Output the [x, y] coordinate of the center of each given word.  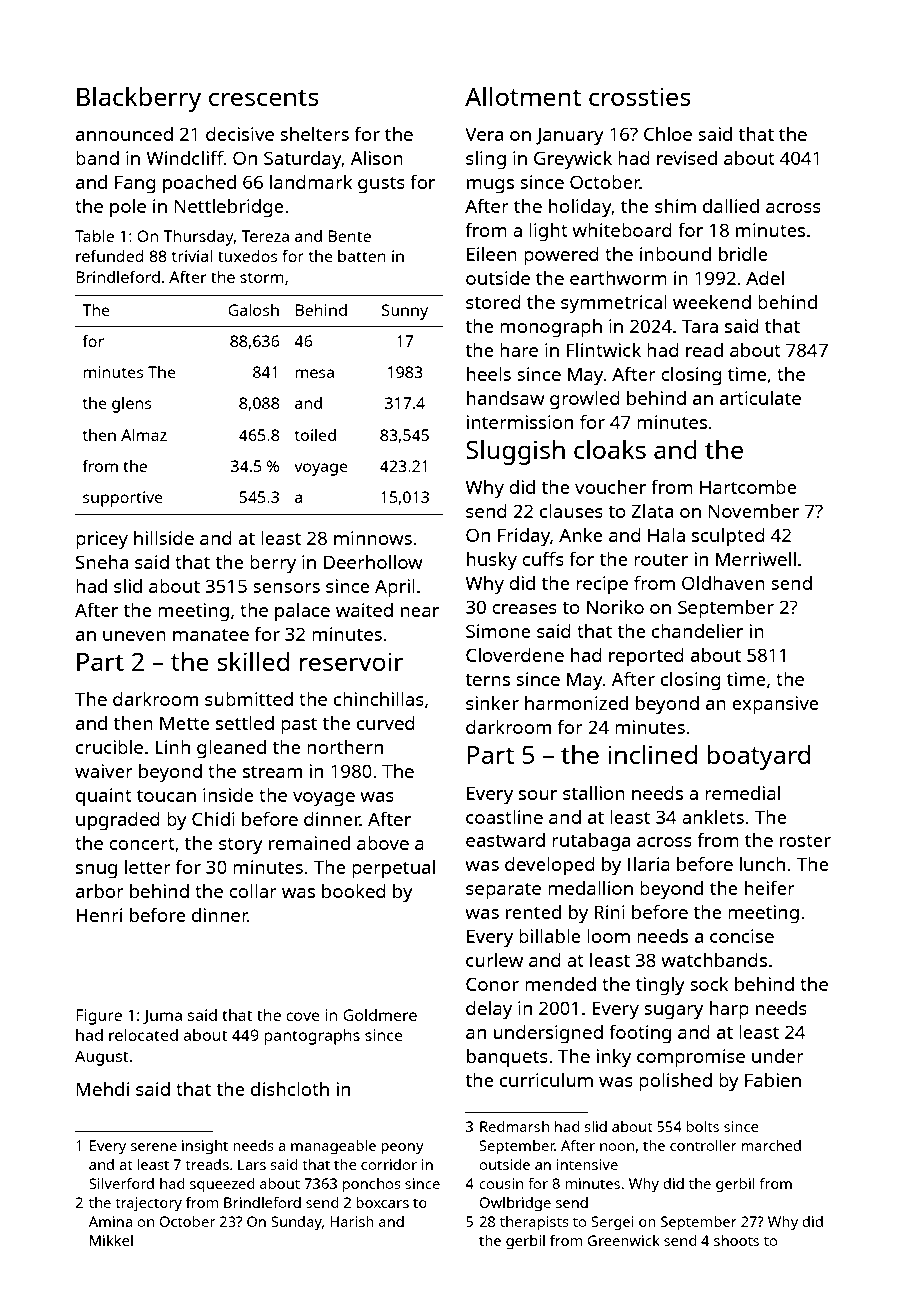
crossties [640, 96]
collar [253, 891]
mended [560, 984]
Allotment [523, 96]
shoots [736, 1240]
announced [124, 134]
